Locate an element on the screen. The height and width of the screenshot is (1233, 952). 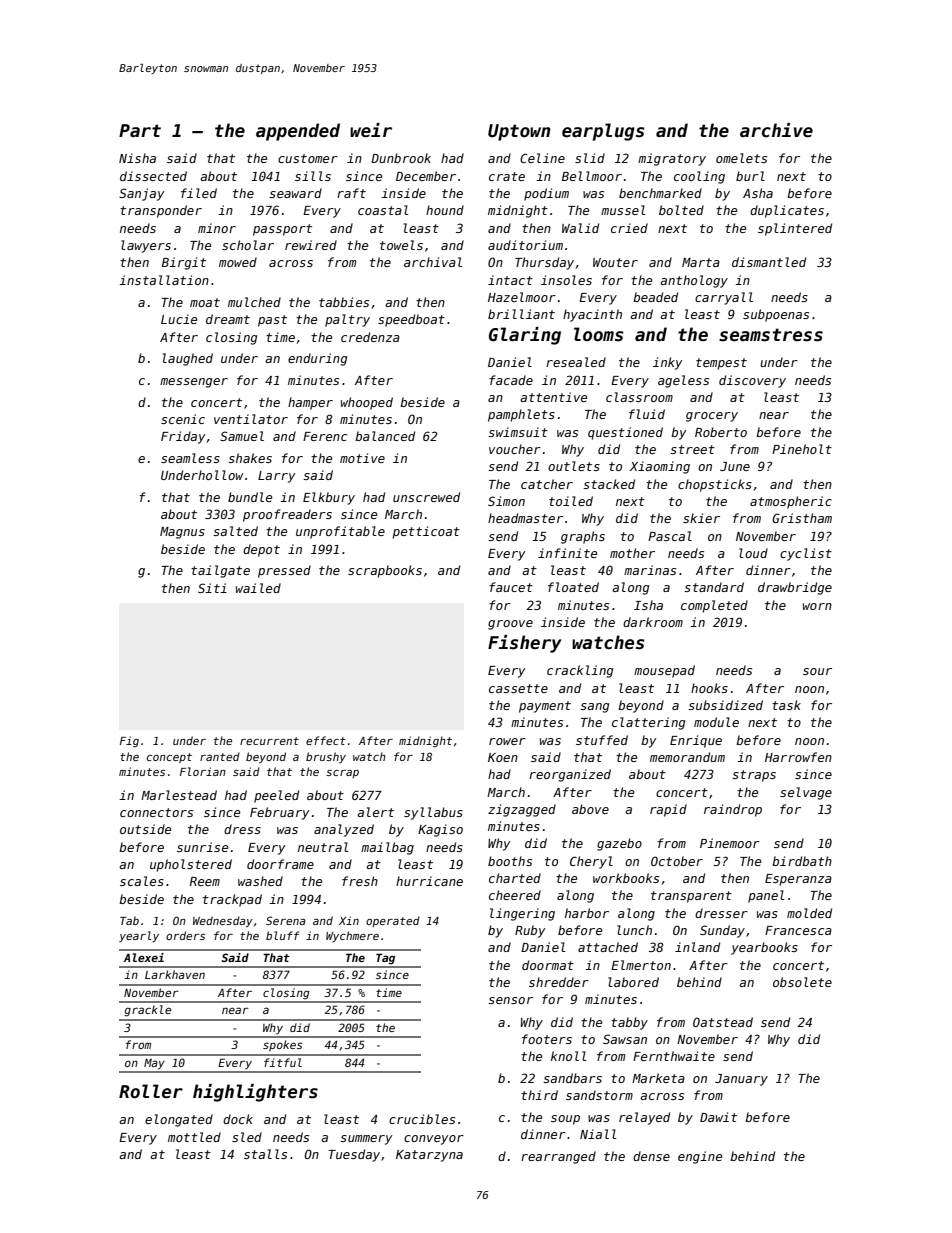
Katarzyna is located at coordinates (429, 1156).
